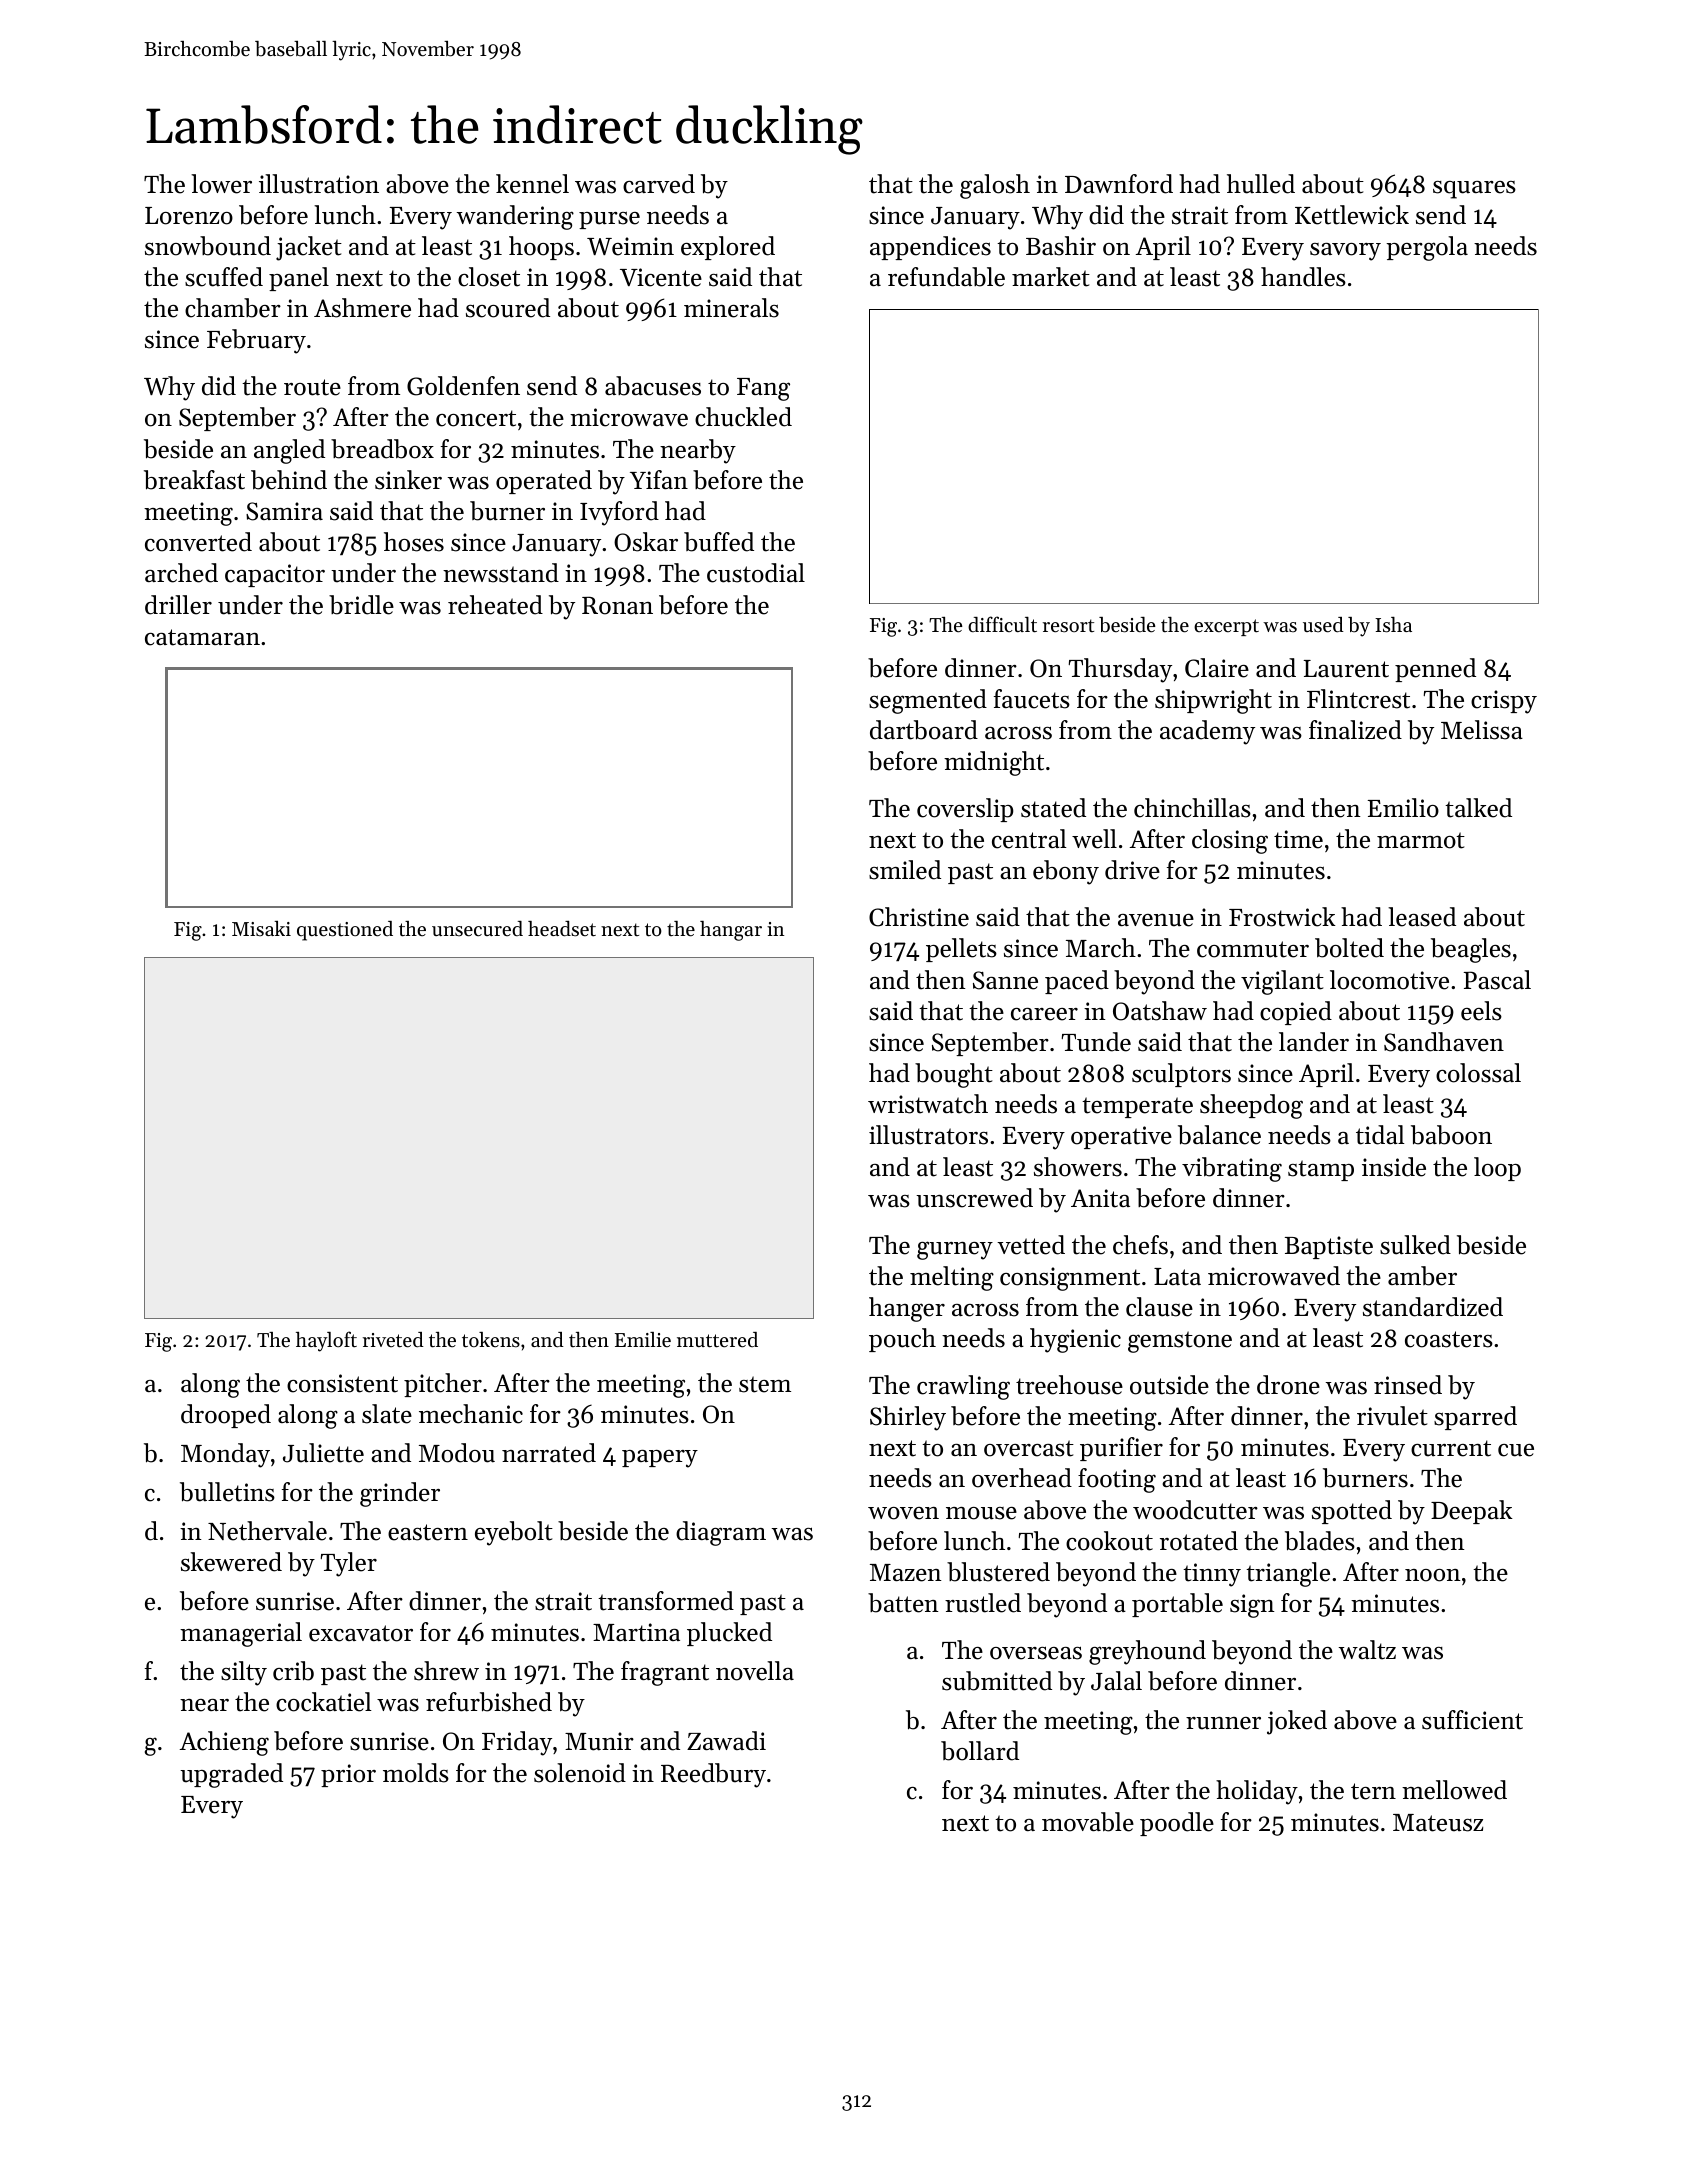 The image size is (1683, 2178). I want to click on Reedbury, so click(713, 1775).
